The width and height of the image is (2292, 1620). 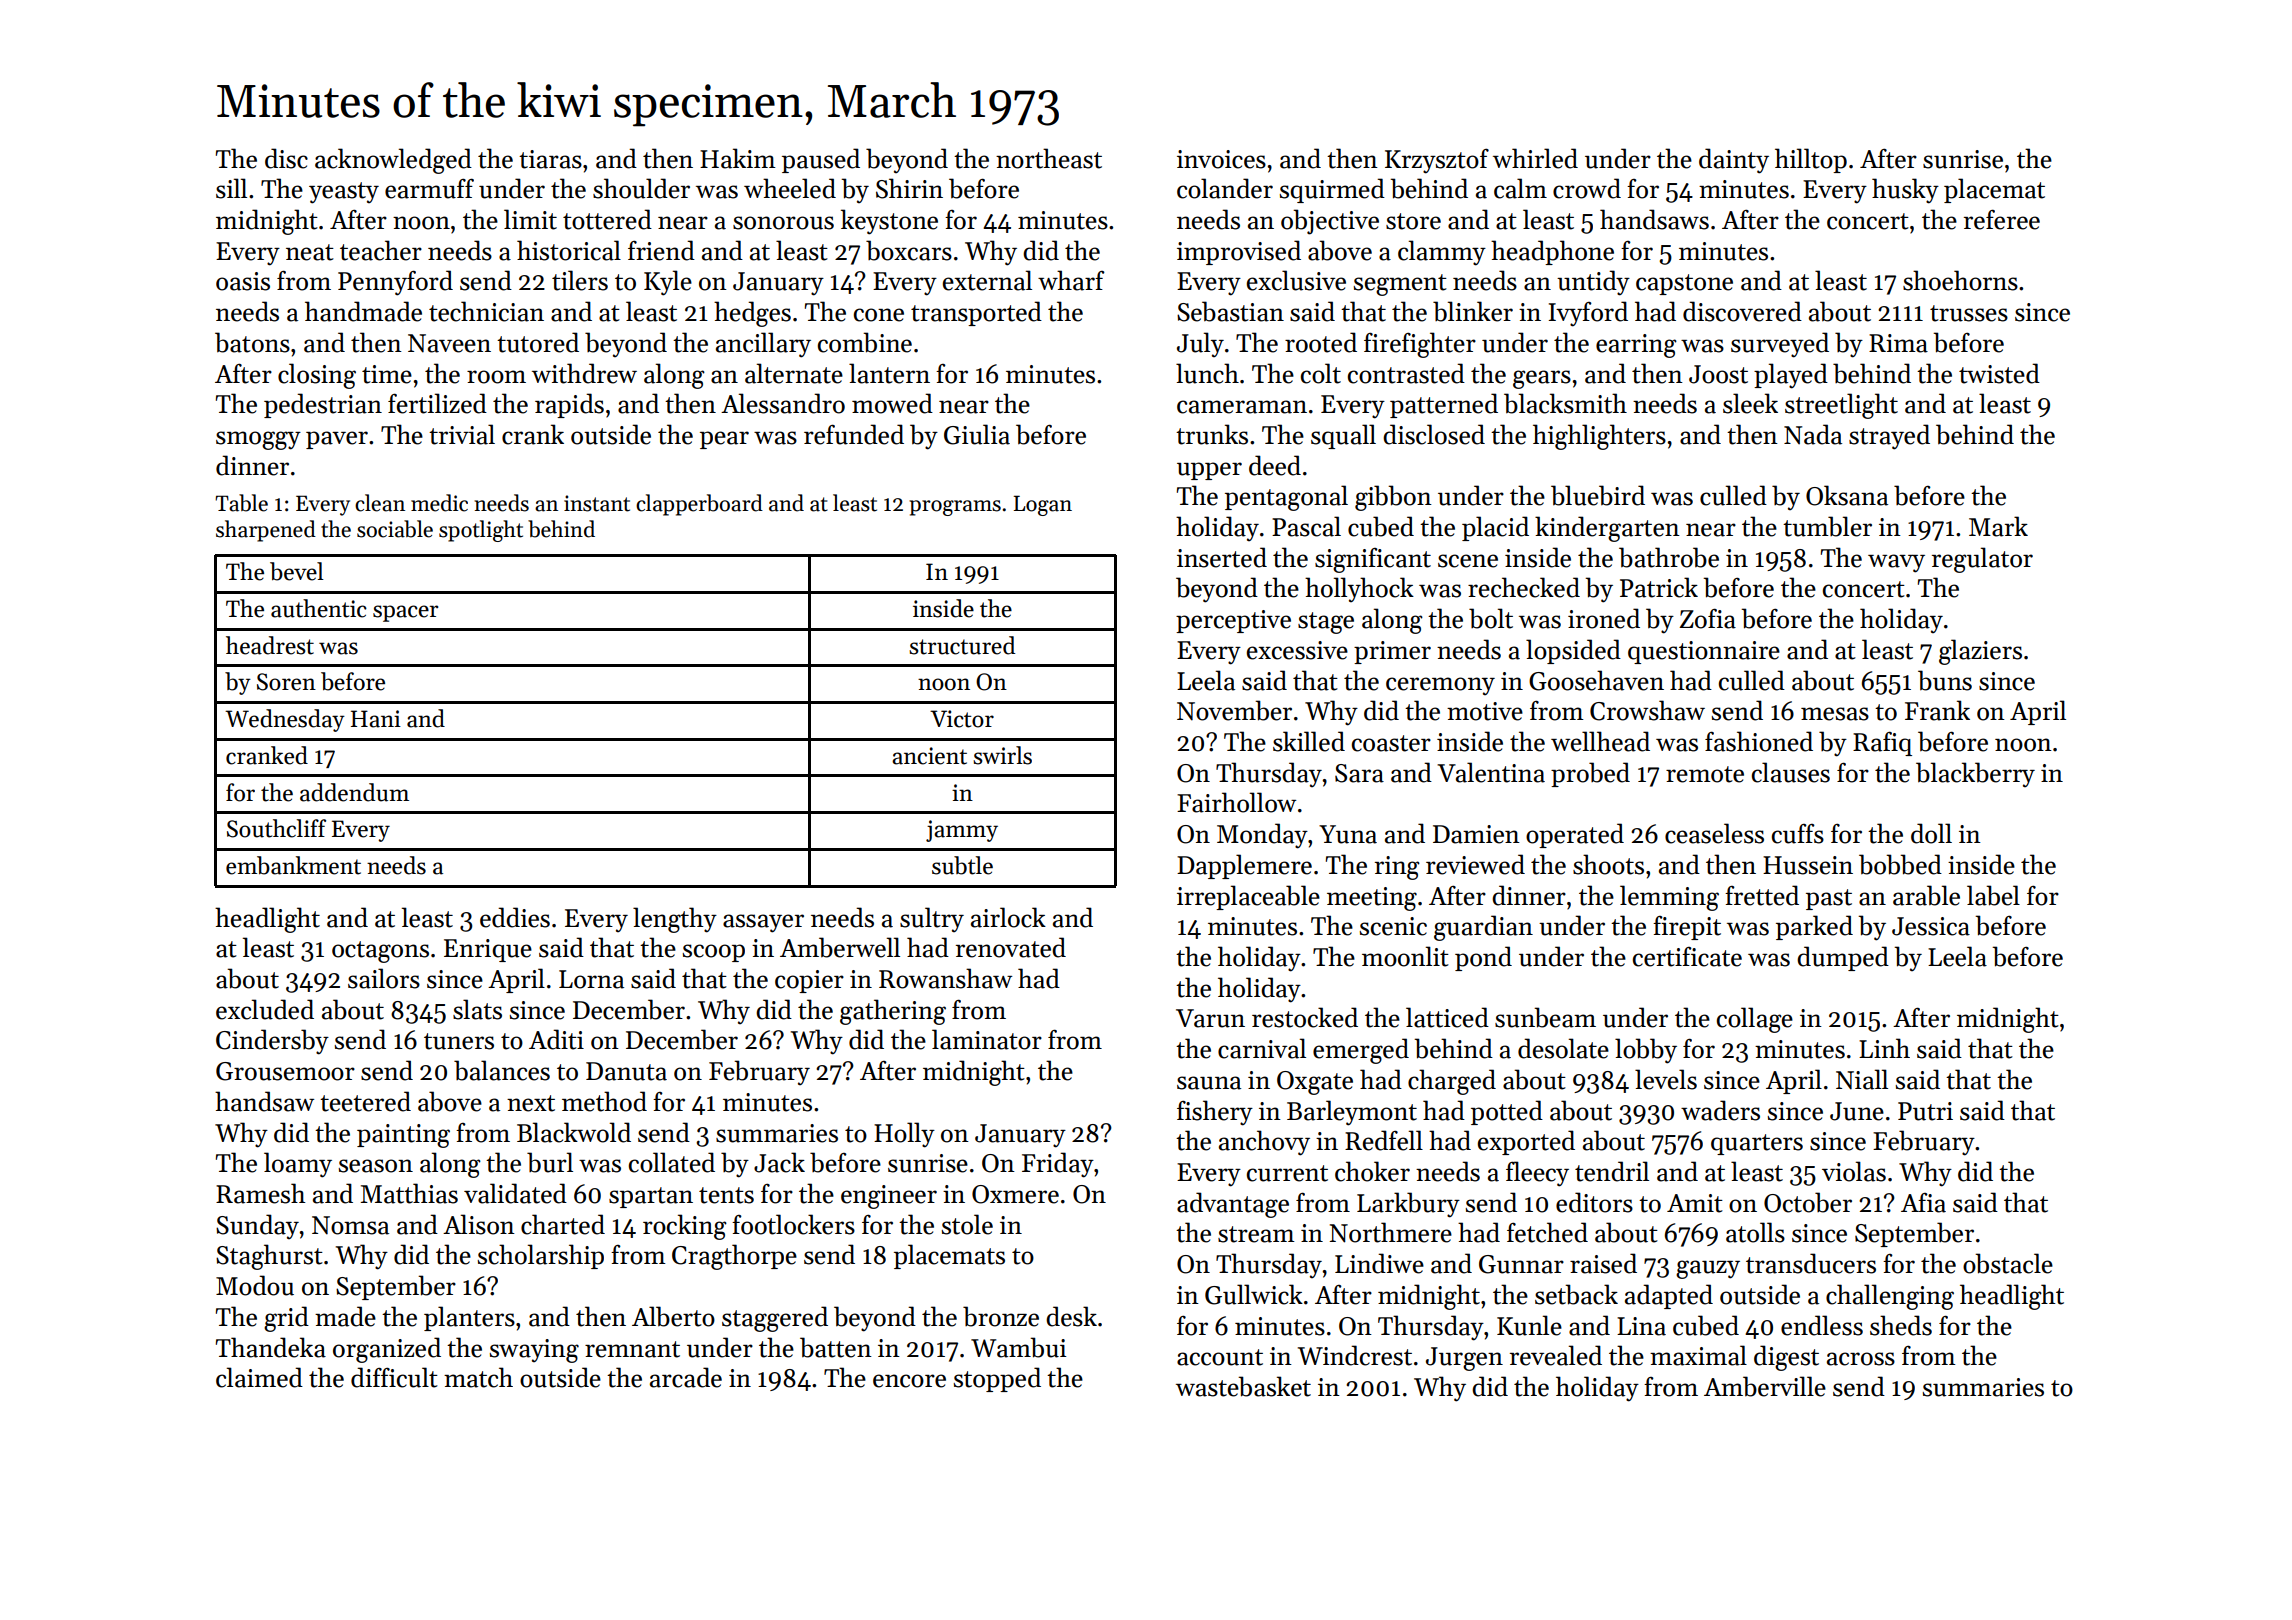 What do you see at coordinates (1905, 191) in the image?
I see `husky` at bounding box center [1905, 191].
